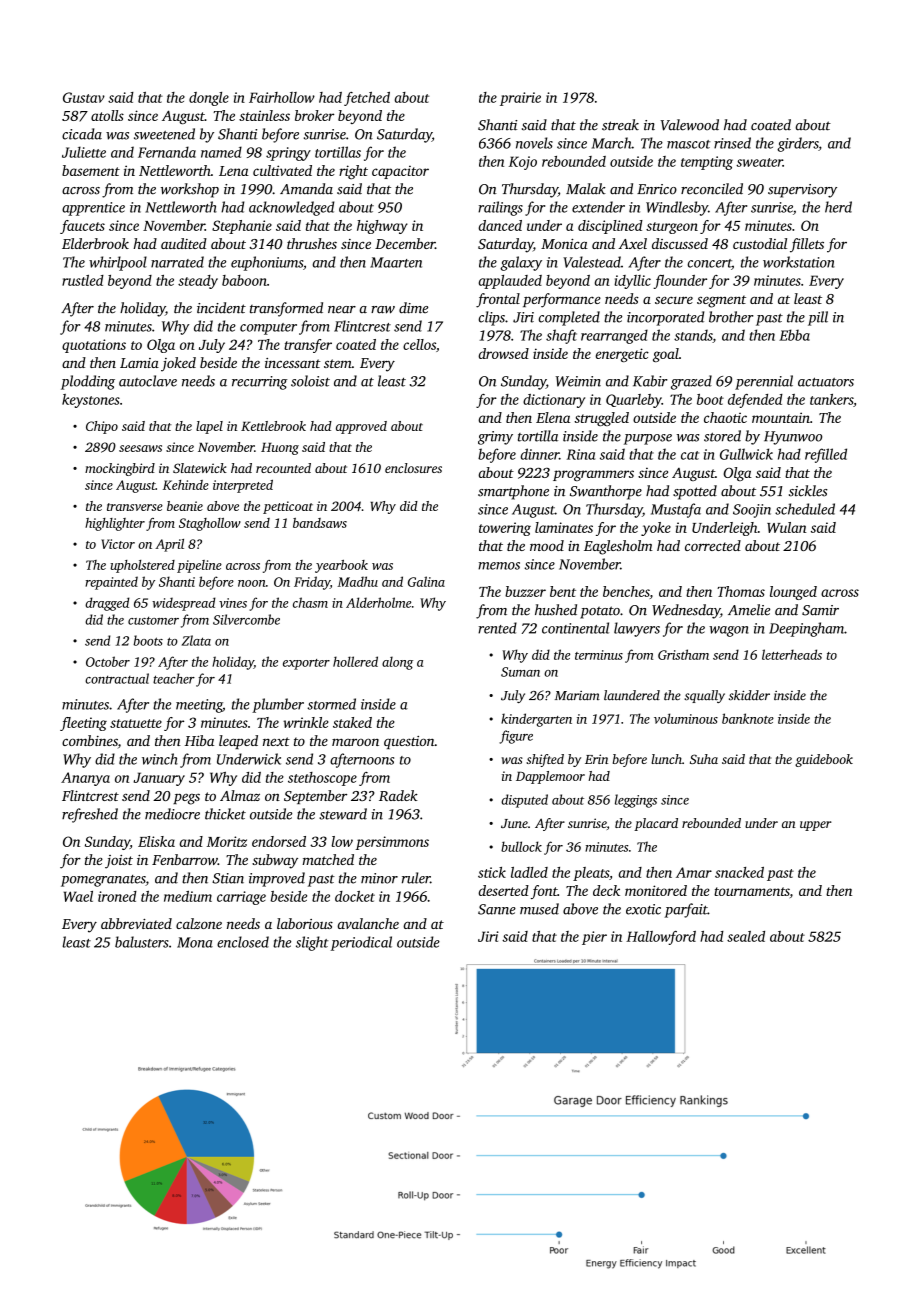 The image size is (924, 1308). What do you see at coordinates (341, 566) in the document?
I see `yearbook` at bounding box center [341, 566].
